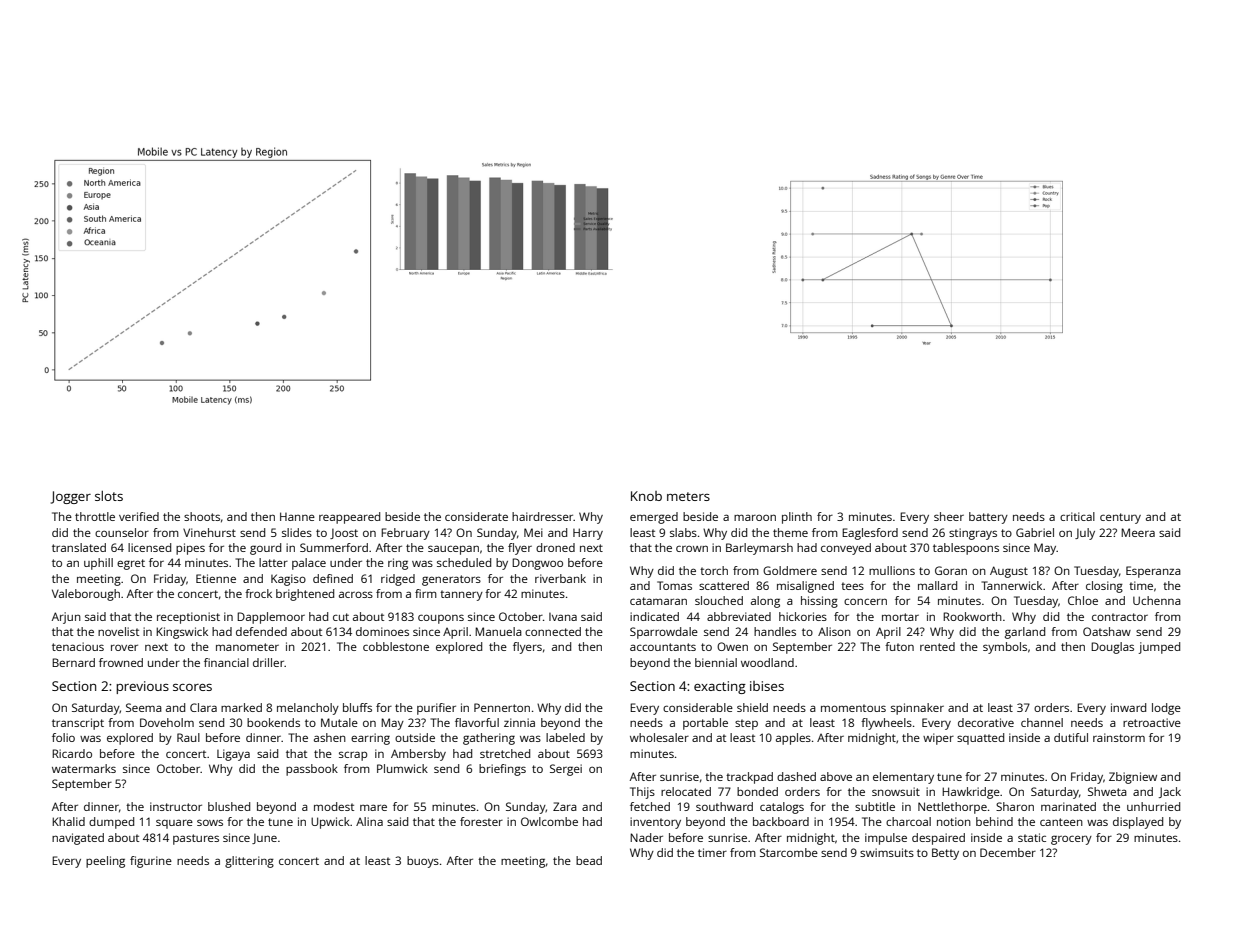  What do you see at coordinates (84, 768) in the page?
I see `watermarks` at bounding box center [84, 768].
